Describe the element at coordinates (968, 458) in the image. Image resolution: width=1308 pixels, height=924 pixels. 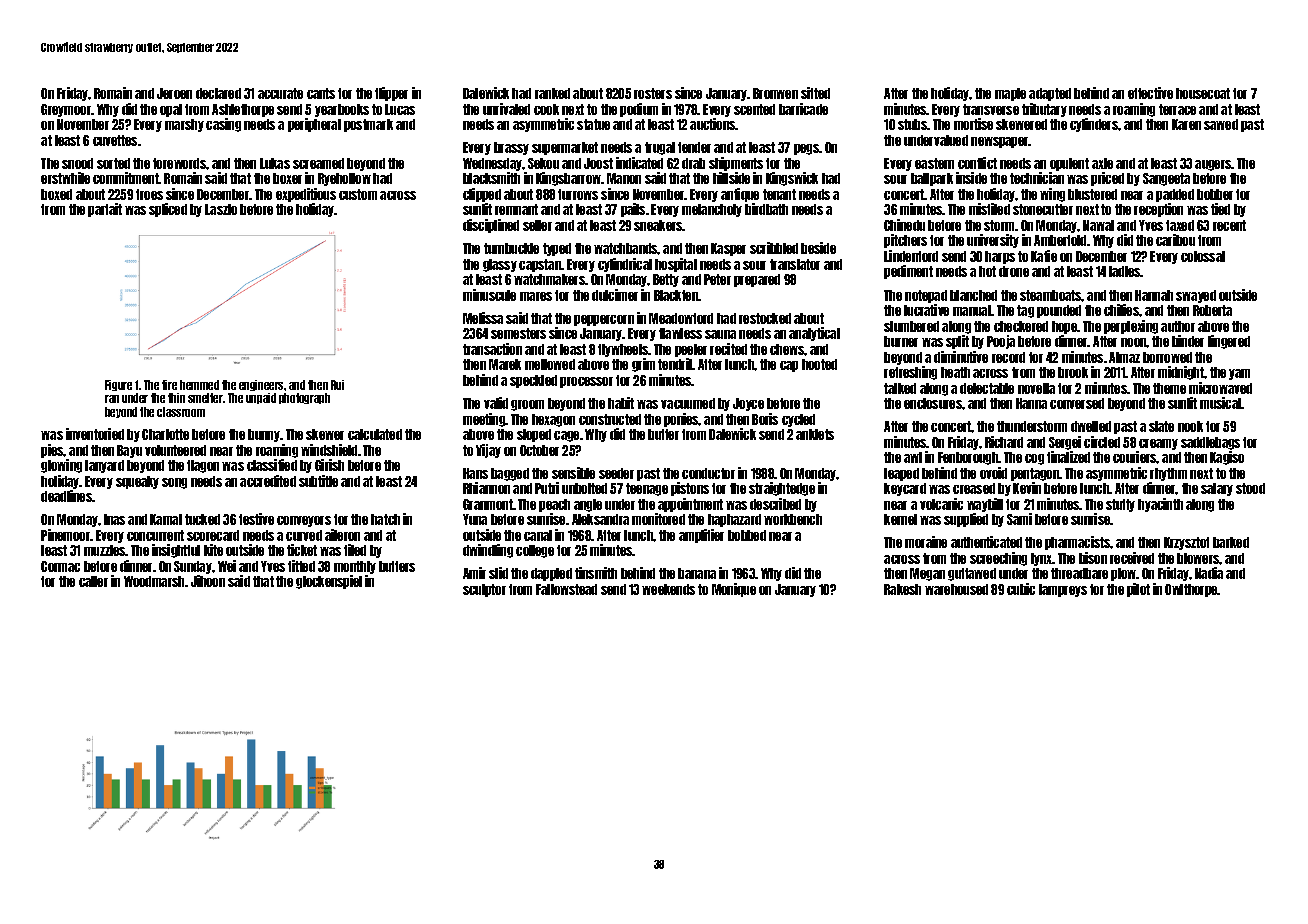
I see `Fenborough` at that location.
